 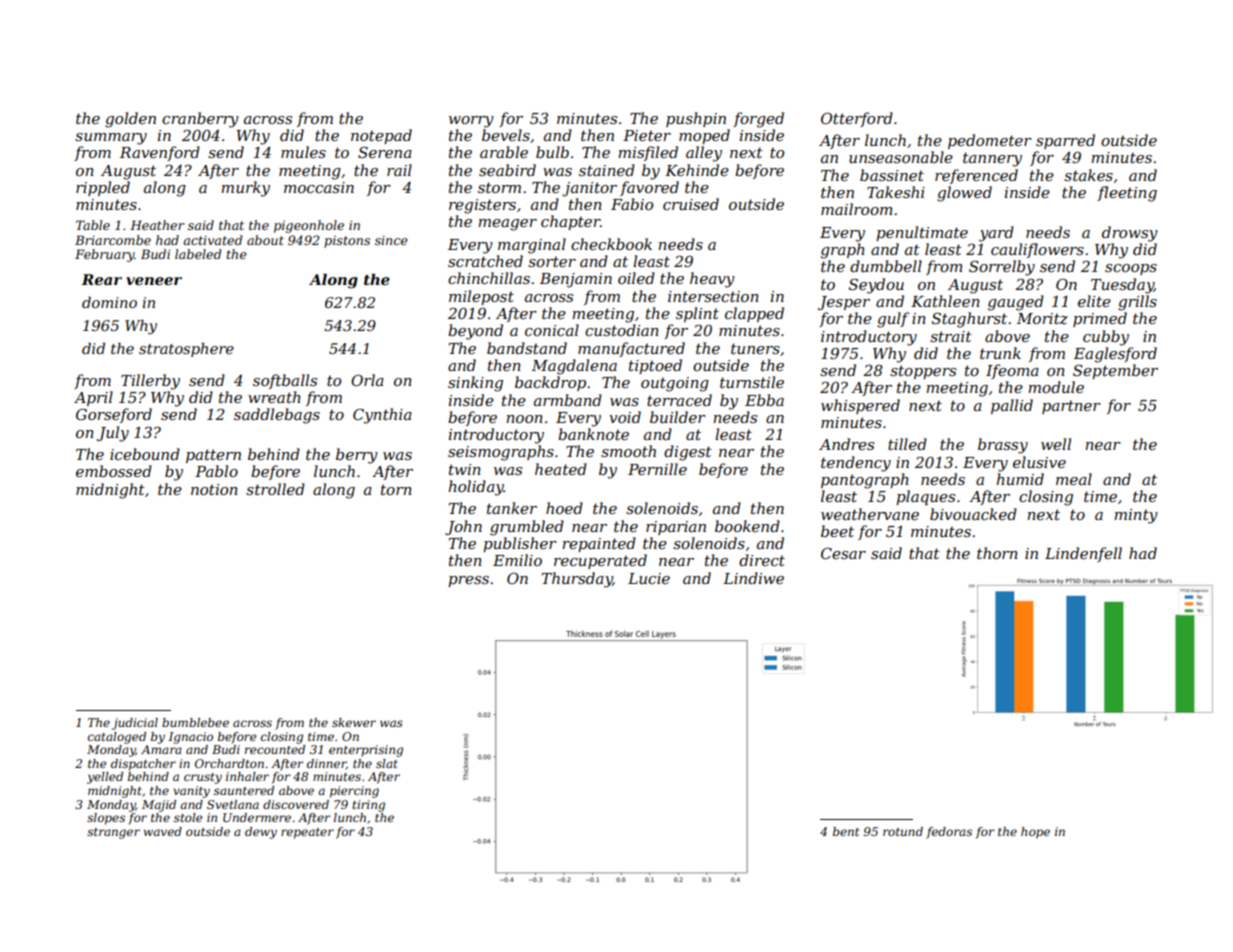 What do you see at coordinates (893, 320) in the screenshot?
I see `gulf` at bounding box center [893, 320].
